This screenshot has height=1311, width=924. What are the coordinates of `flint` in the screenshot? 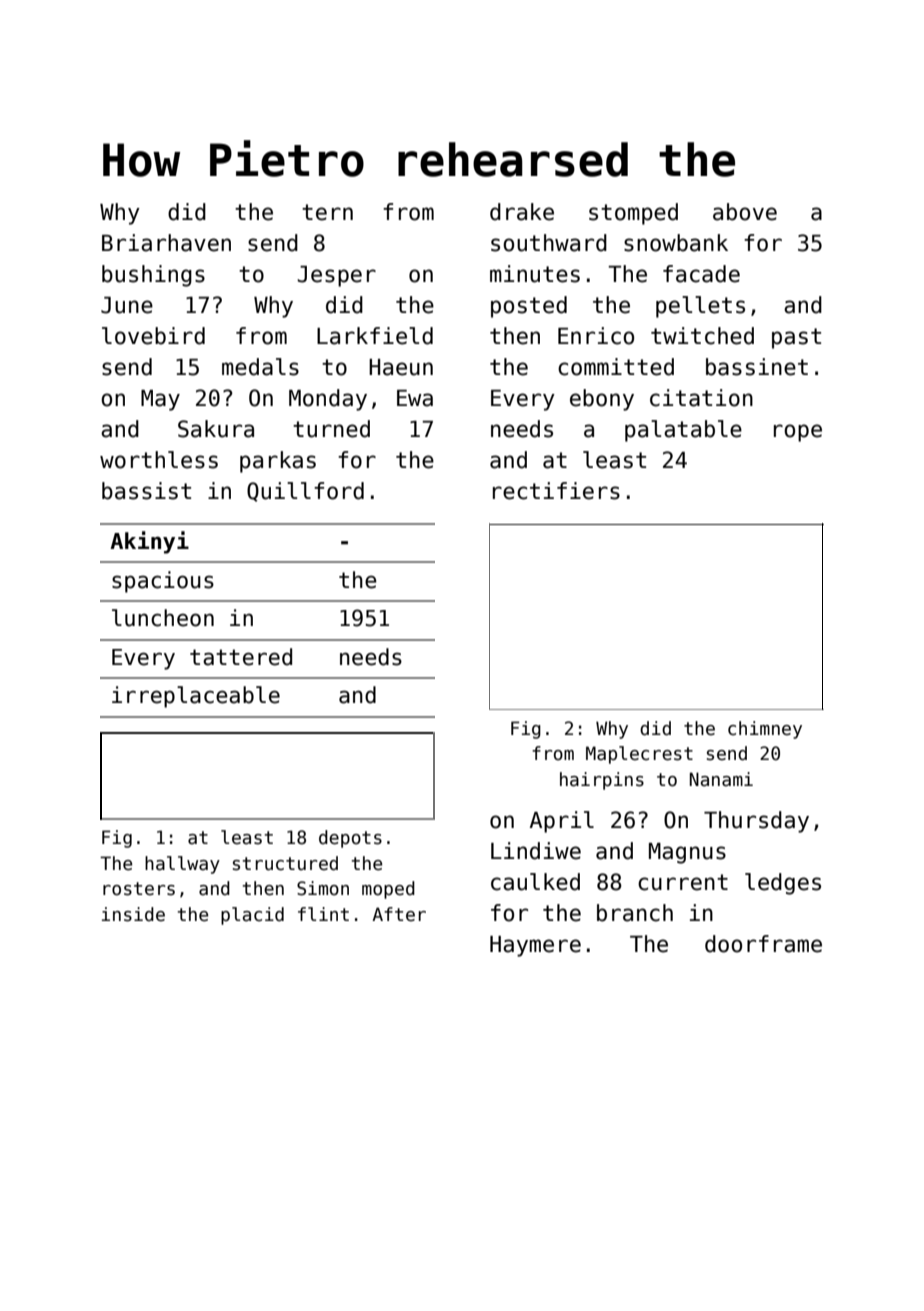 It's located at (323, 914).
